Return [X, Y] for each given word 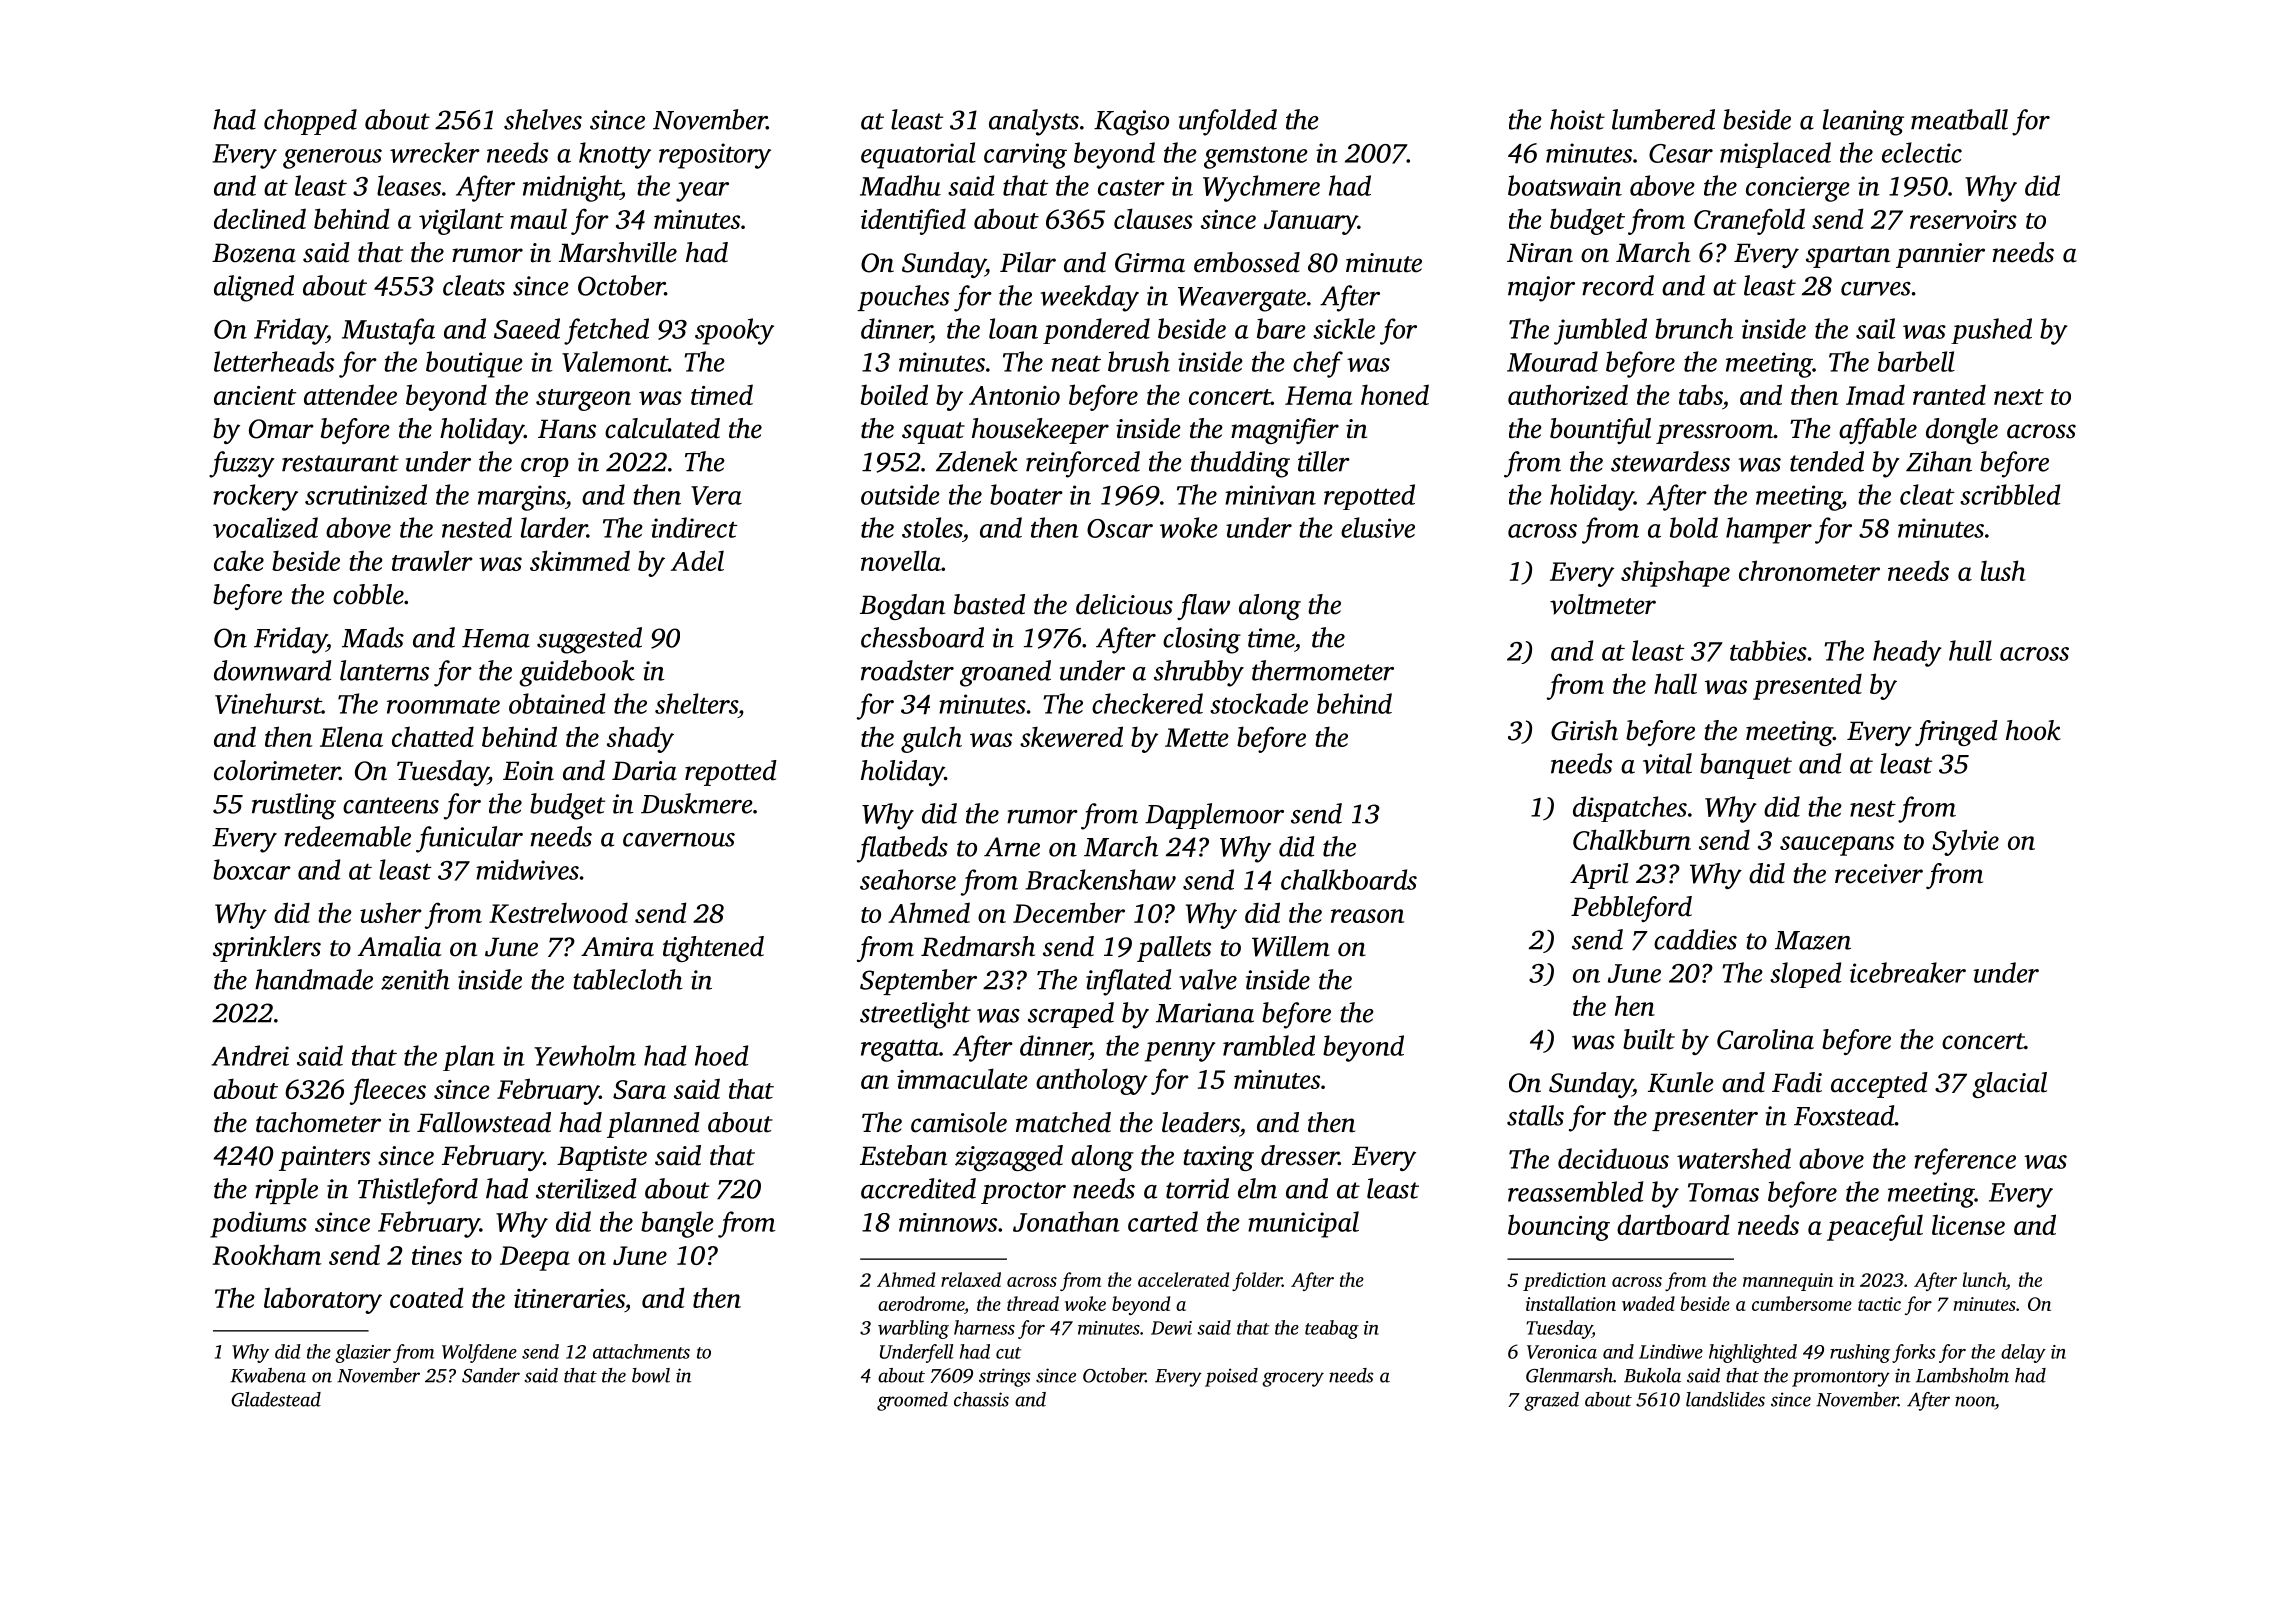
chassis [981, 1399]
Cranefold [1749, 221]
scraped [1071, 1015]
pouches [903, 298]
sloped [1805, 975]
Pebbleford [1631, 909]
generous [332, 159]
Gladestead [276, 1399]
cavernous [679, 840]
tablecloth [628, 979]
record [1618, 285]
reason [1367, 916]
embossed [1247, 262]
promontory [1841, 1379]
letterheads [274, 361]
